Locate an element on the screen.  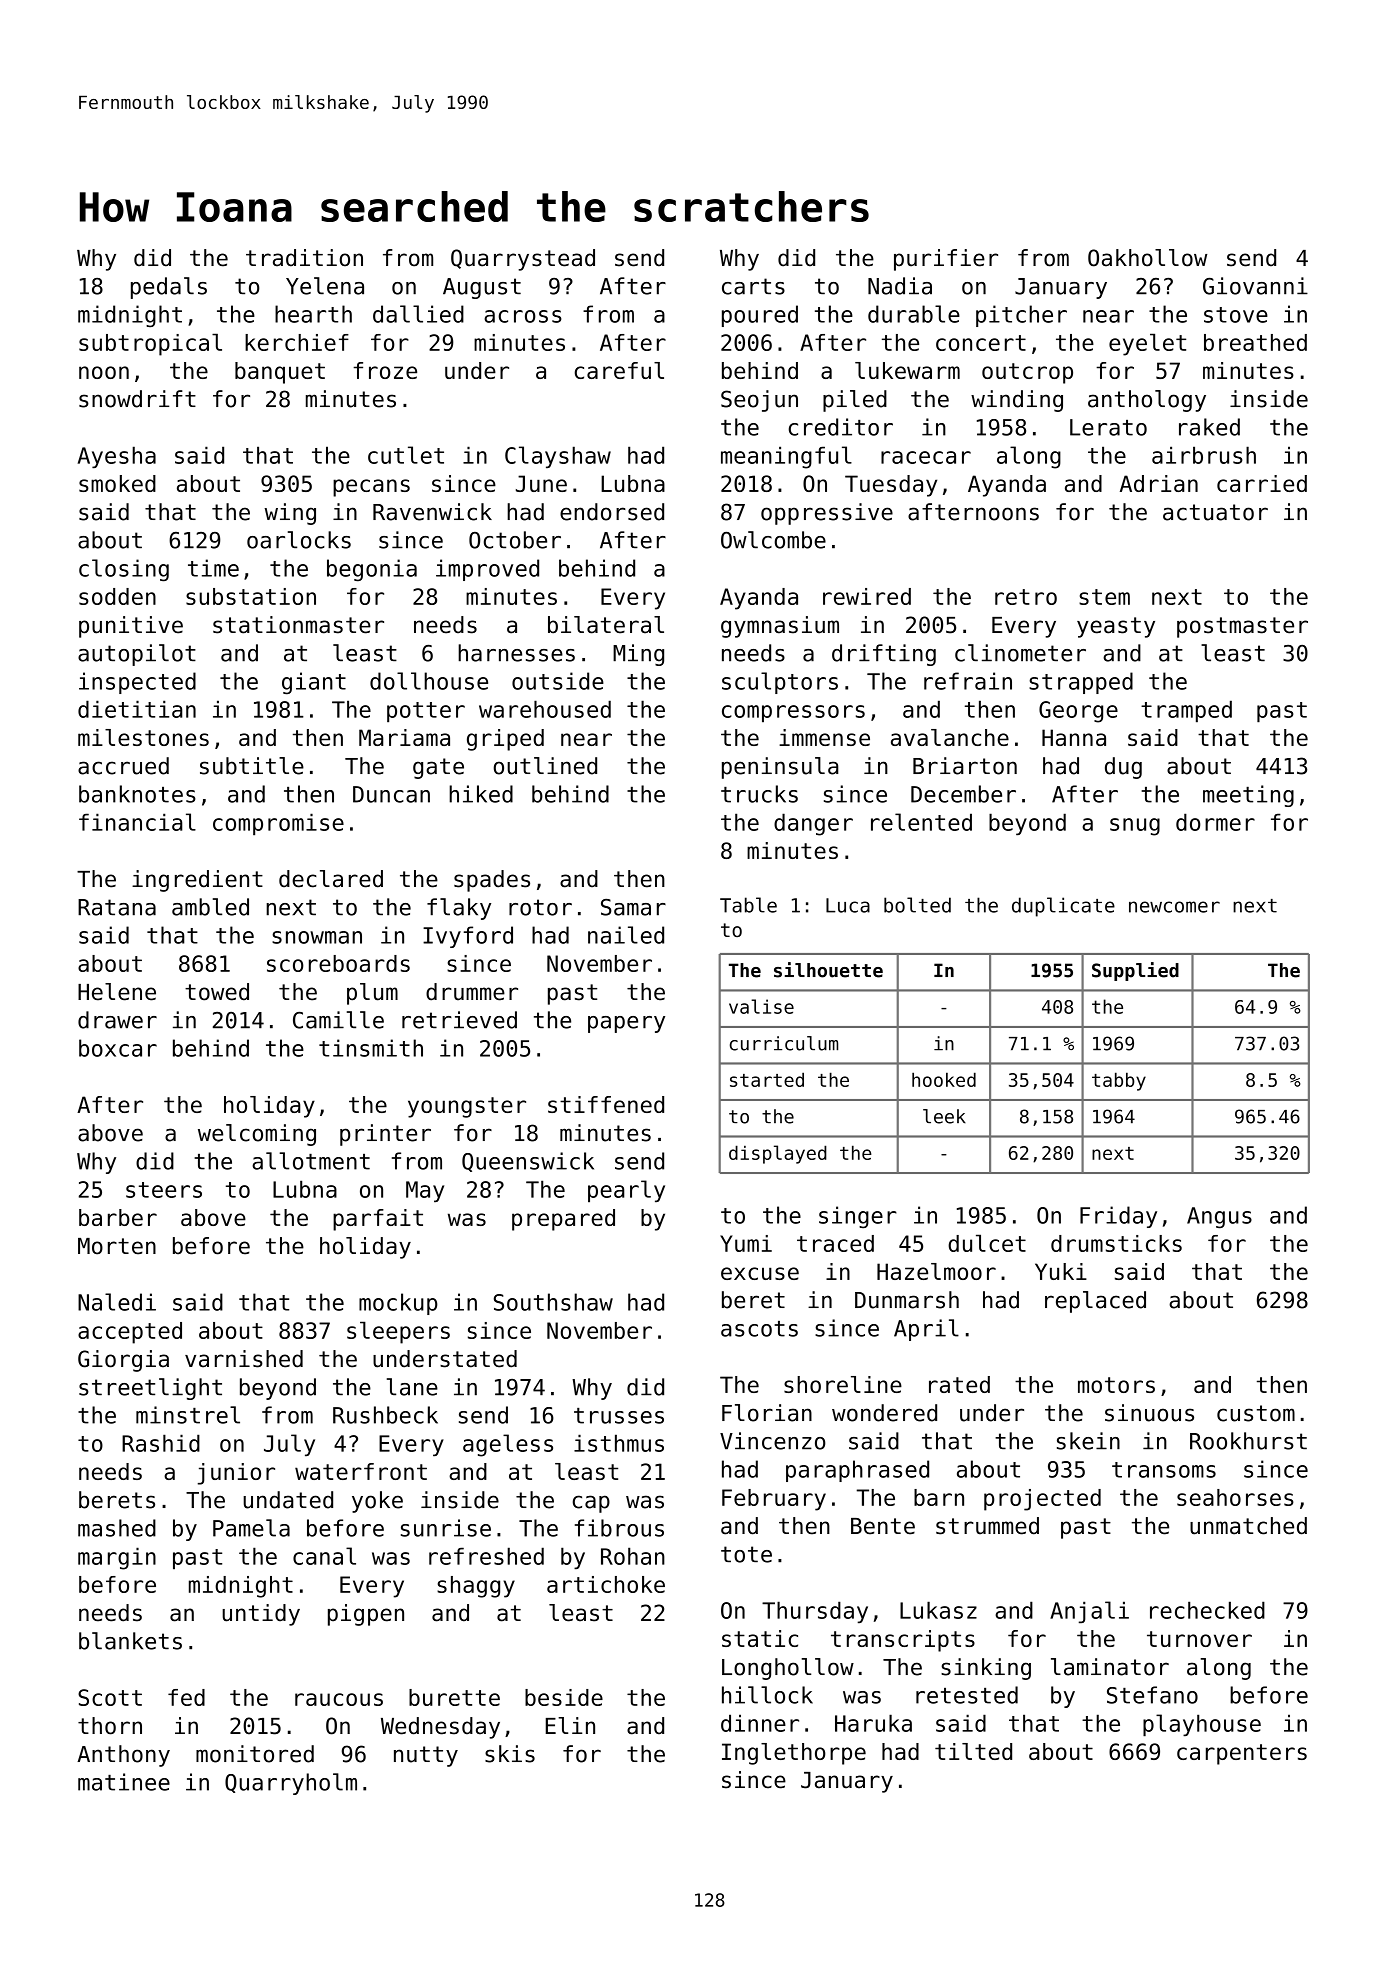
Giovanni is located at coordinates (1255, 286).
